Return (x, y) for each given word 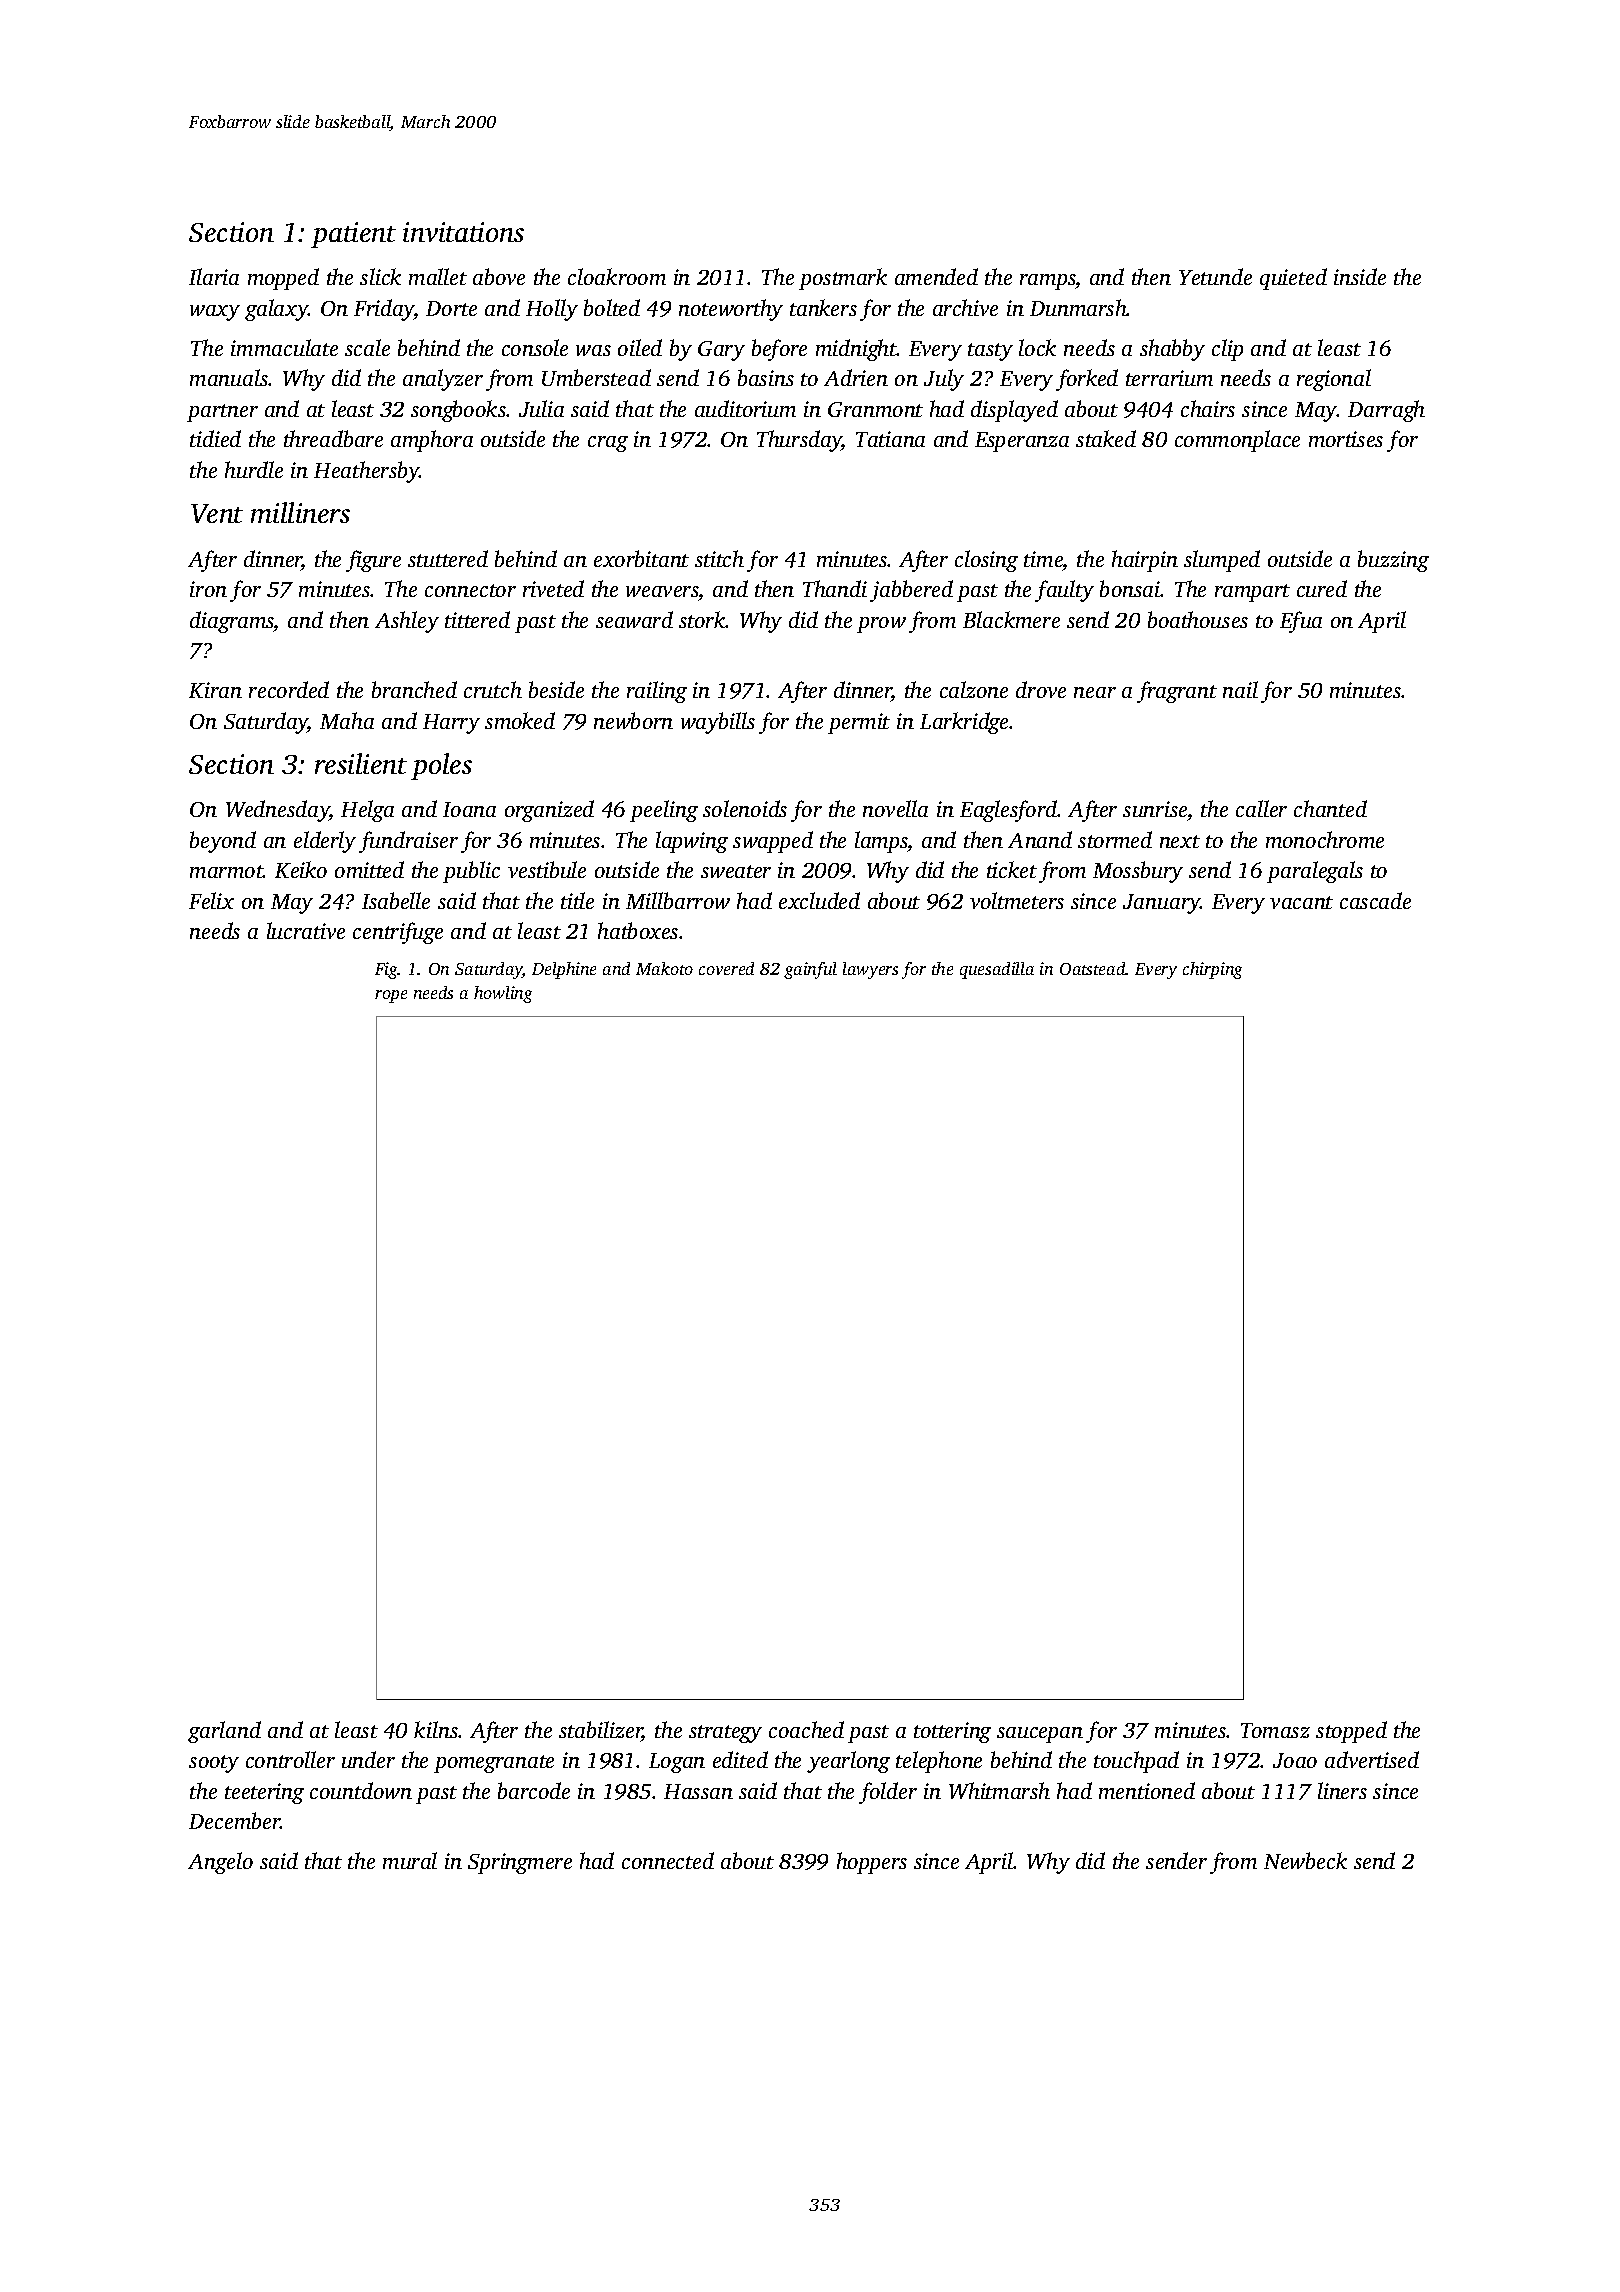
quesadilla (997, 970)
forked (1087, 380)
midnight (856, 350)
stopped (1351, 1732)
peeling (664, 811)
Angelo (220, 1863)
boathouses (1198, 619)
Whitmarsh (999, 1790)
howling (503, 994)
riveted (553, 588)
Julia (541, 408)
